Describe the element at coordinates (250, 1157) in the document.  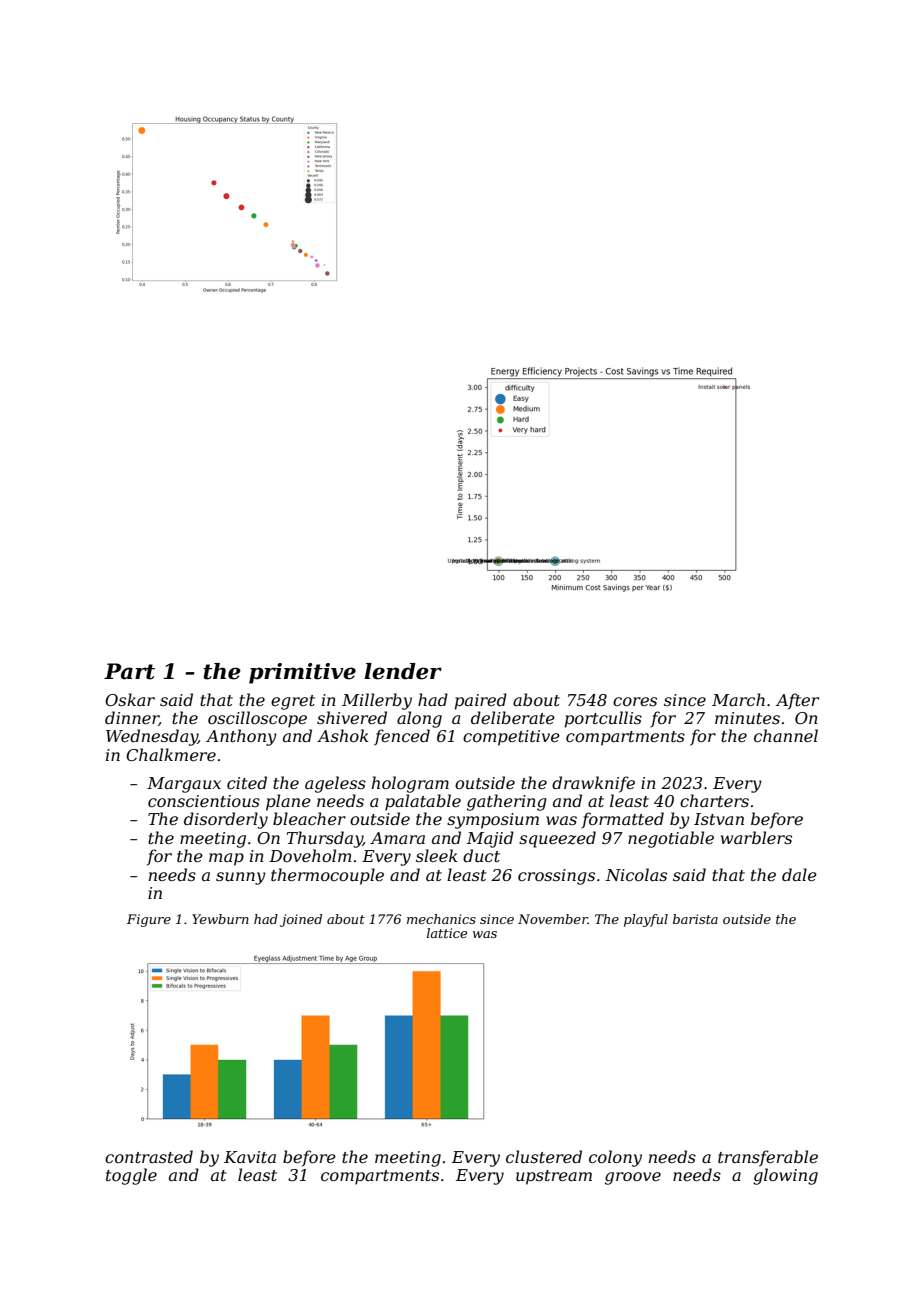
I see `Kavita` at that location.
